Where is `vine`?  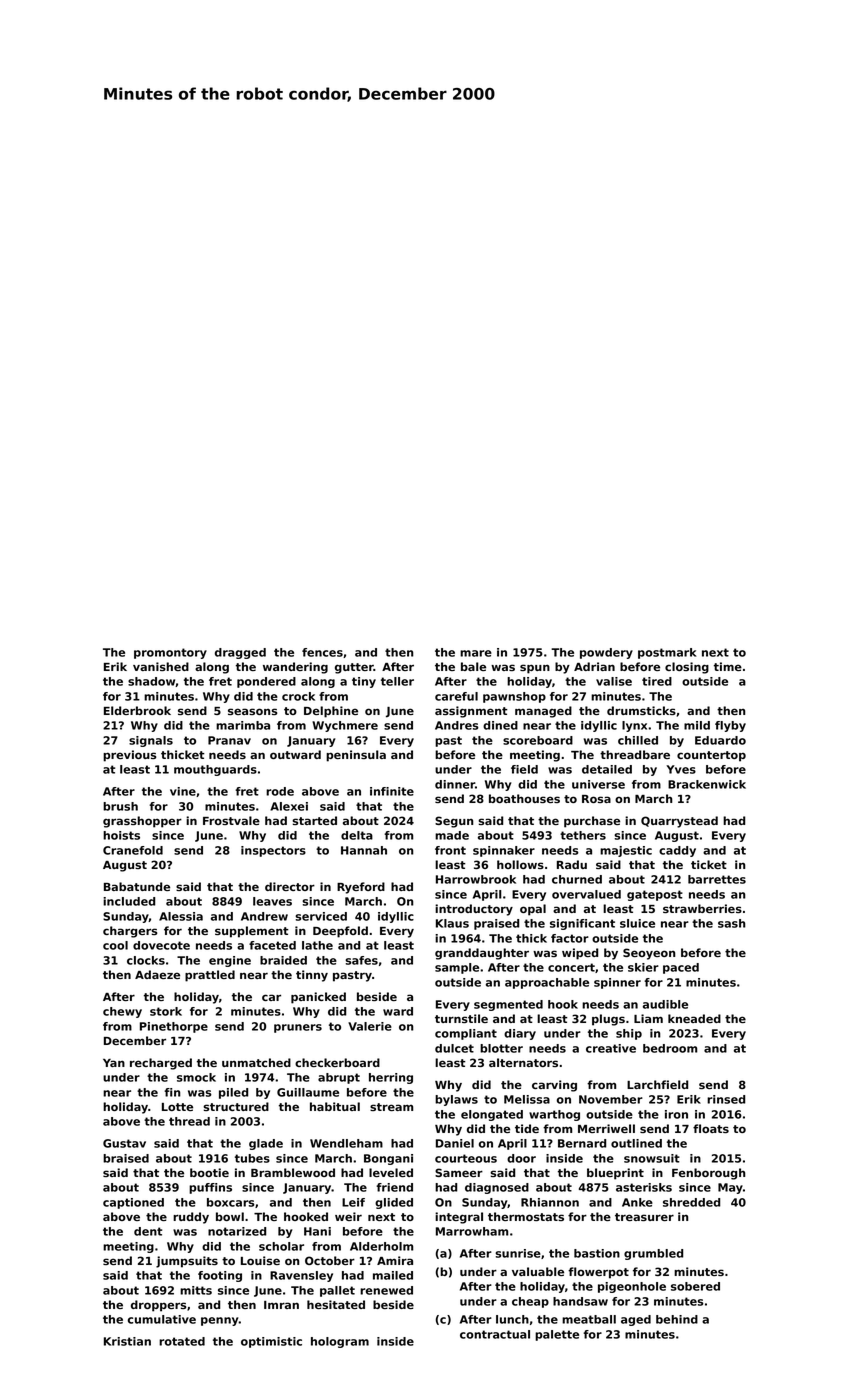 vine is located at coordinates (183, 791).
